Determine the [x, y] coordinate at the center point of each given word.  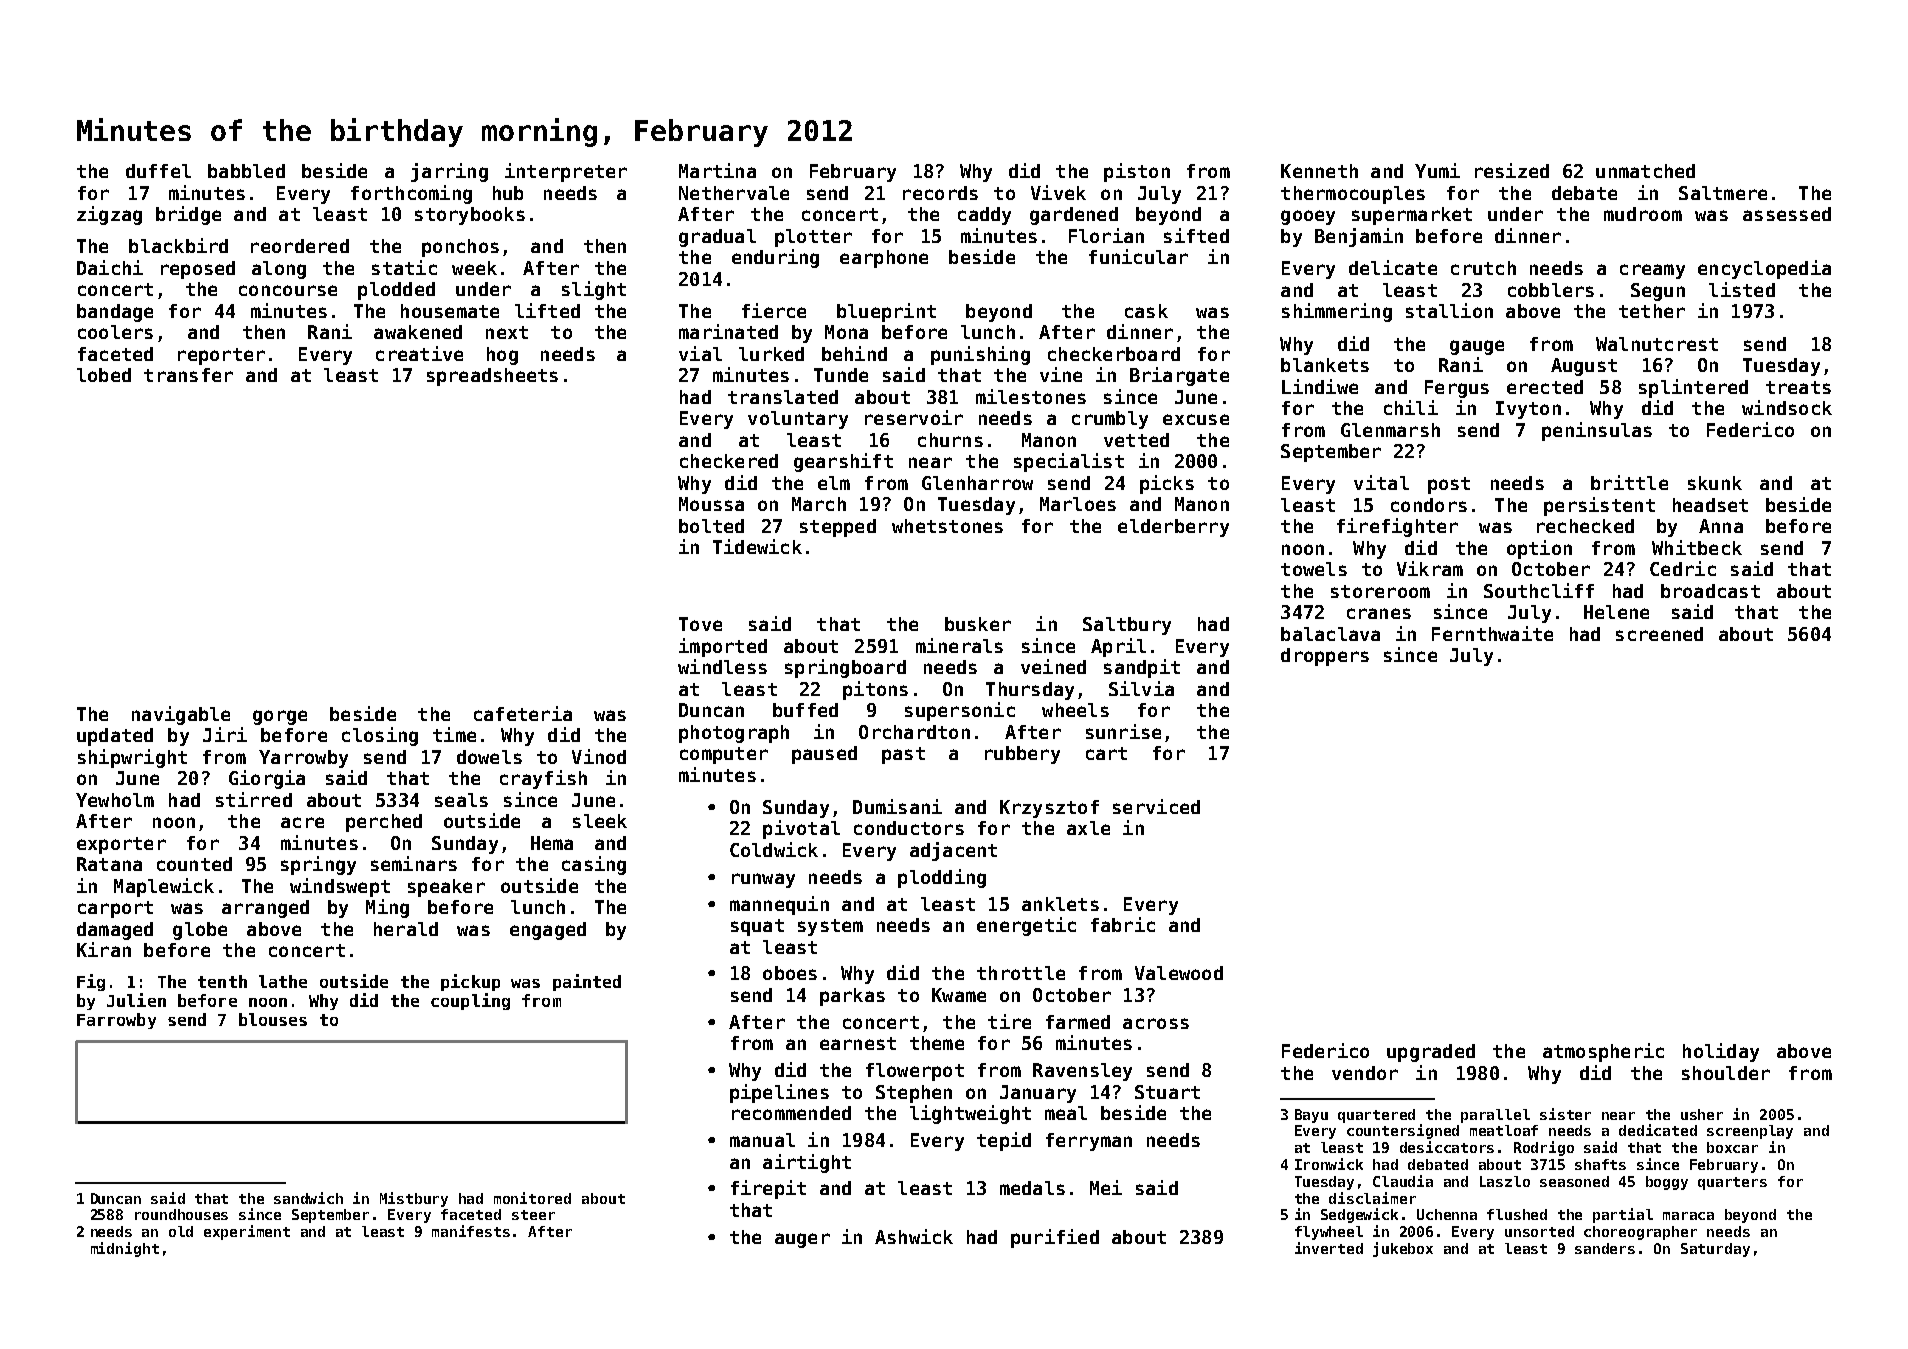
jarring [449, 172]
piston [1137, 172]
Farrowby [116, 1021]
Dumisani [897, 806]
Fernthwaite [1492, 633]
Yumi [1437, 170]
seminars [414, 863]
